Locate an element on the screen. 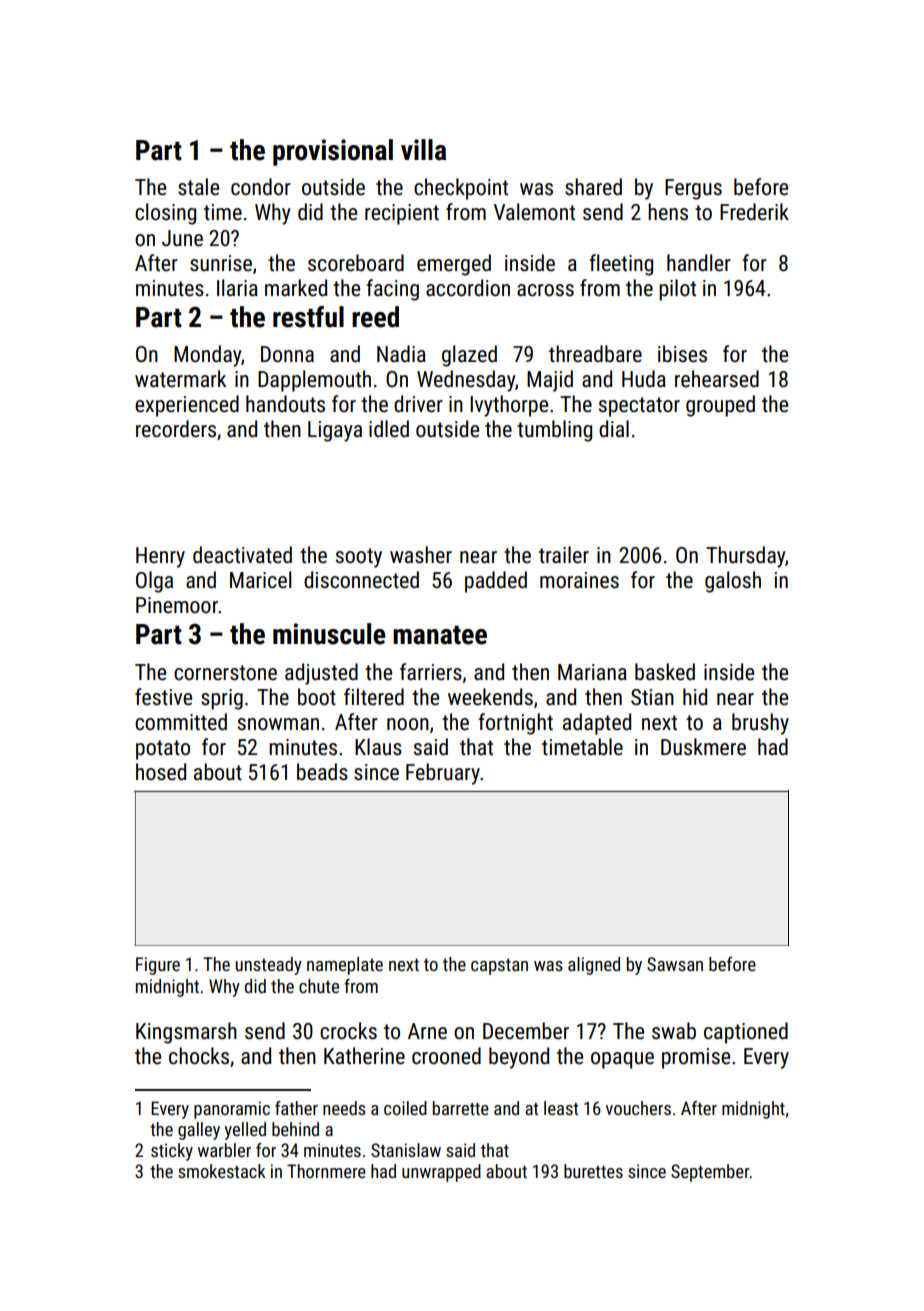 This screenshot has height=1311, width=924. idled is located at coordinates (389, 429).
